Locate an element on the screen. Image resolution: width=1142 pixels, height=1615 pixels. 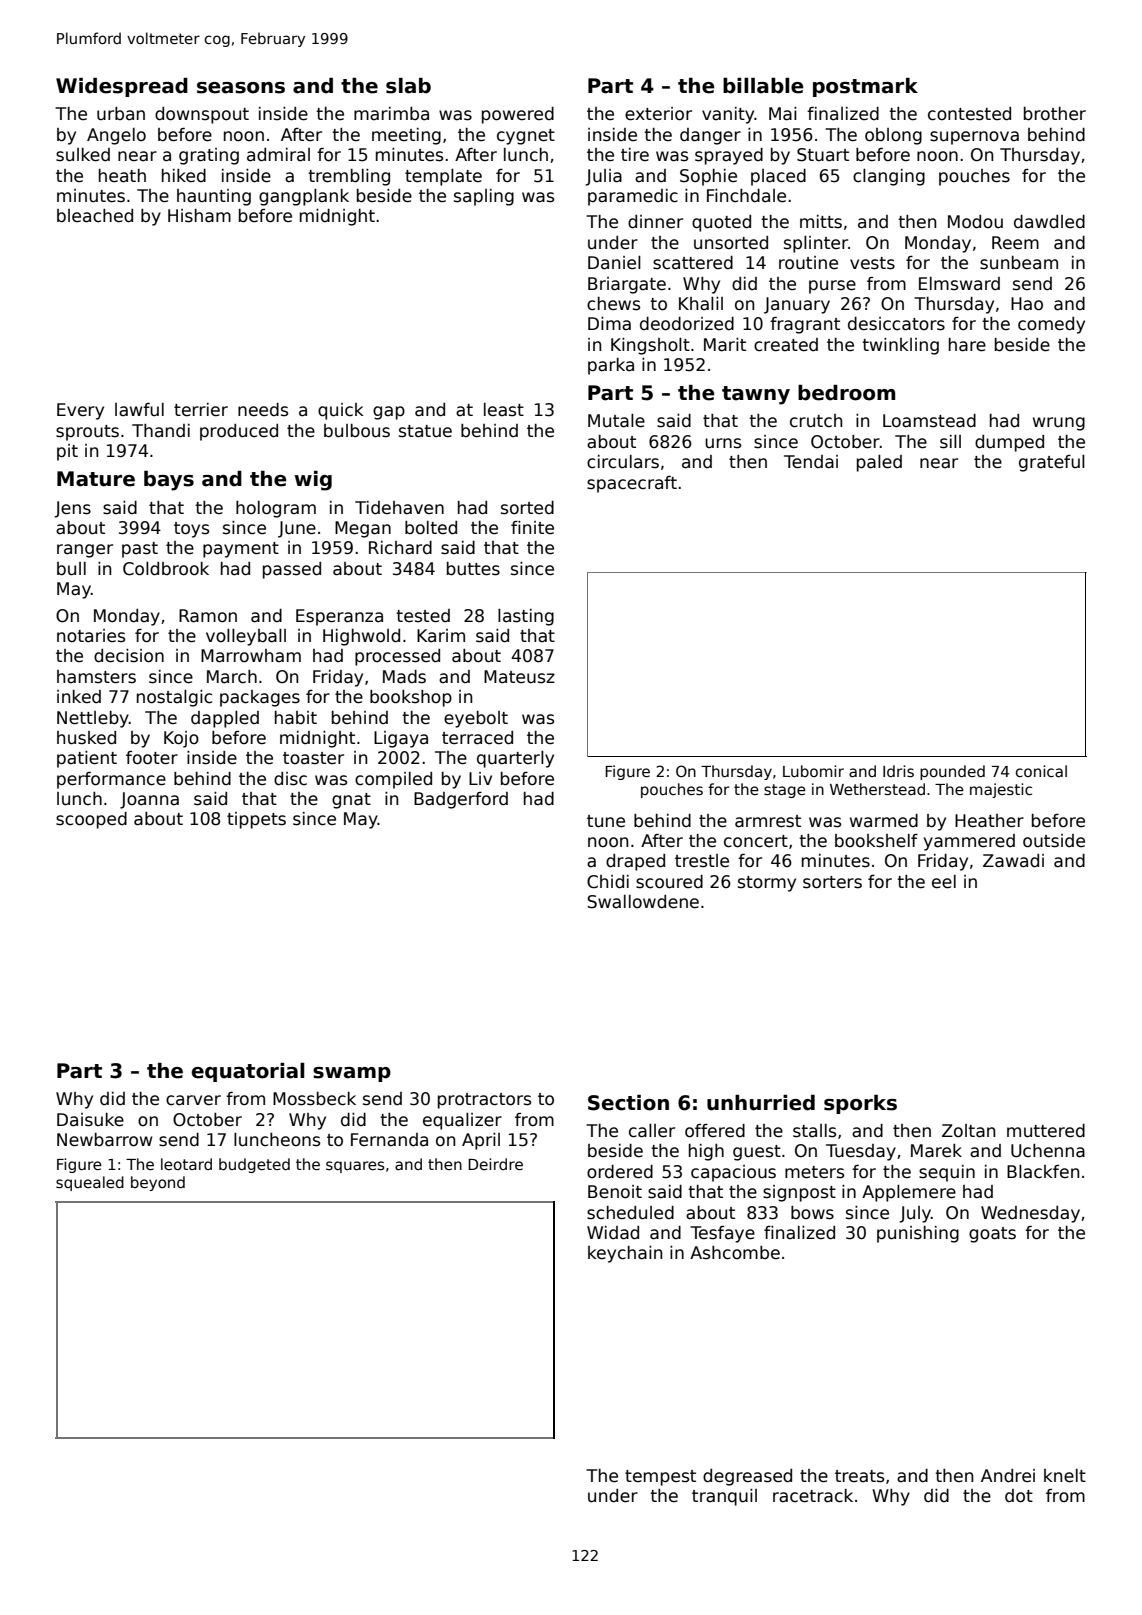
Mutale is located at coordinates (616, 421).
